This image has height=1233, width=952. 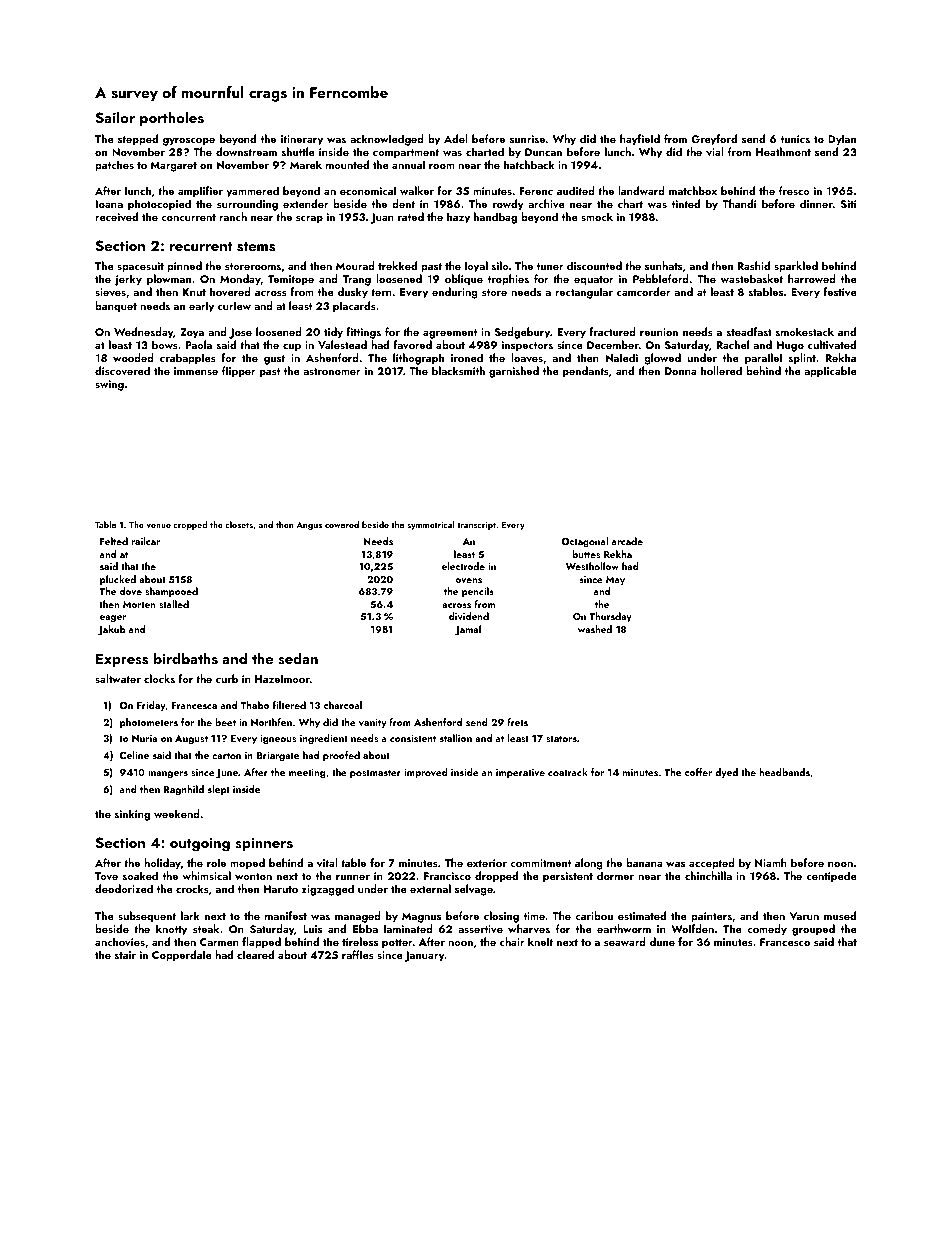 What do you see at coordinates (109, 204) in the image?
I see `Ioana` at bounding box center [109, 204].
